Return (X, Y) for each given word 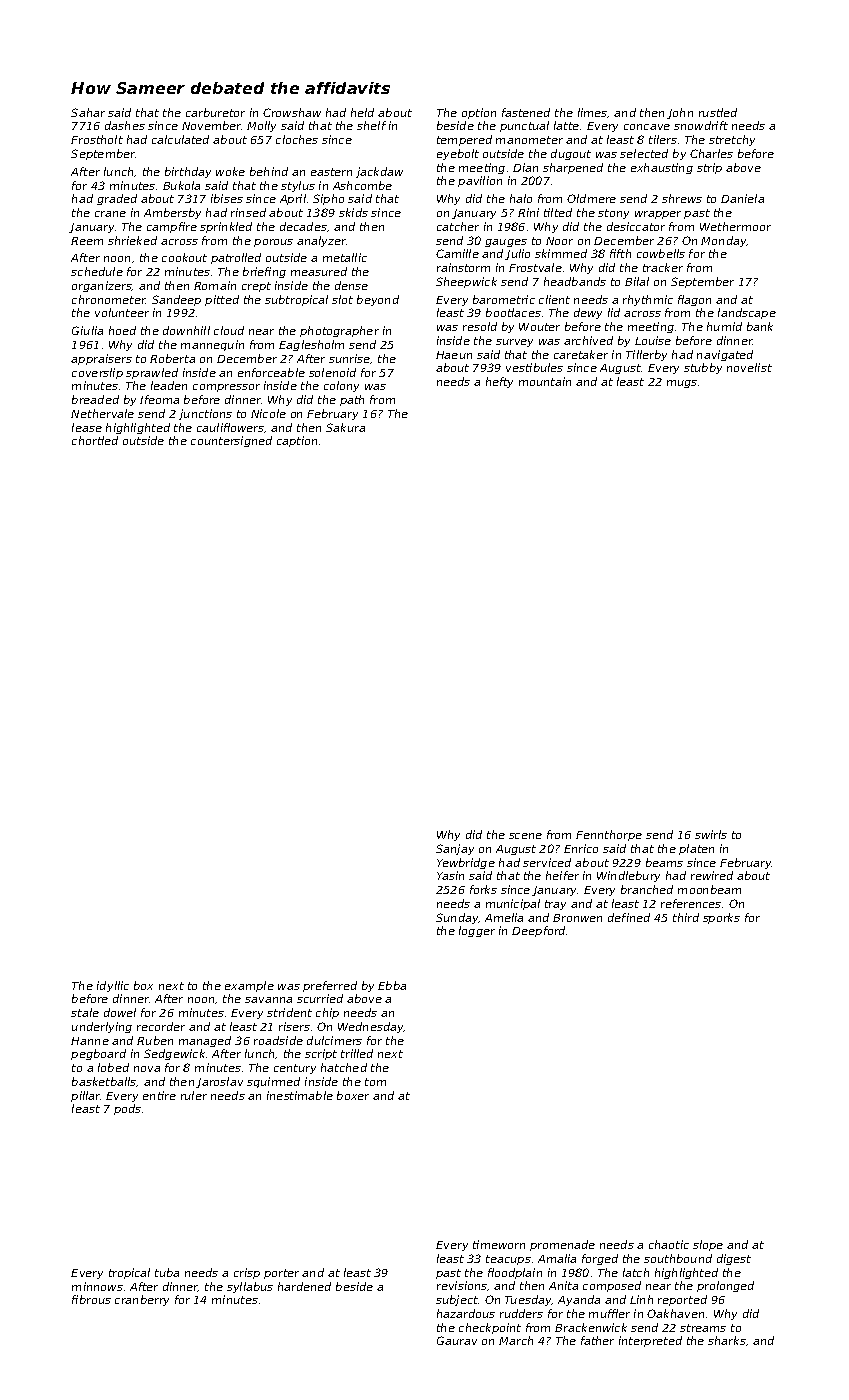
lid (614, 312)
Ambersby (172, 213)
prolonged (725, 1286)
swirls (711, 834)
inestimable (300, 1095)
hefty (499, 382)
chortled (95, 440)
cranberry (142, 1300)
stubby (703, 368)
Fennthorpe (609, 835)
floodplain (515, 1273)
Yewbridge (466, 863)
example (249, 986)
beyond (378, 300)
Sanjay (455, 849)
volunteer (122, 312)
